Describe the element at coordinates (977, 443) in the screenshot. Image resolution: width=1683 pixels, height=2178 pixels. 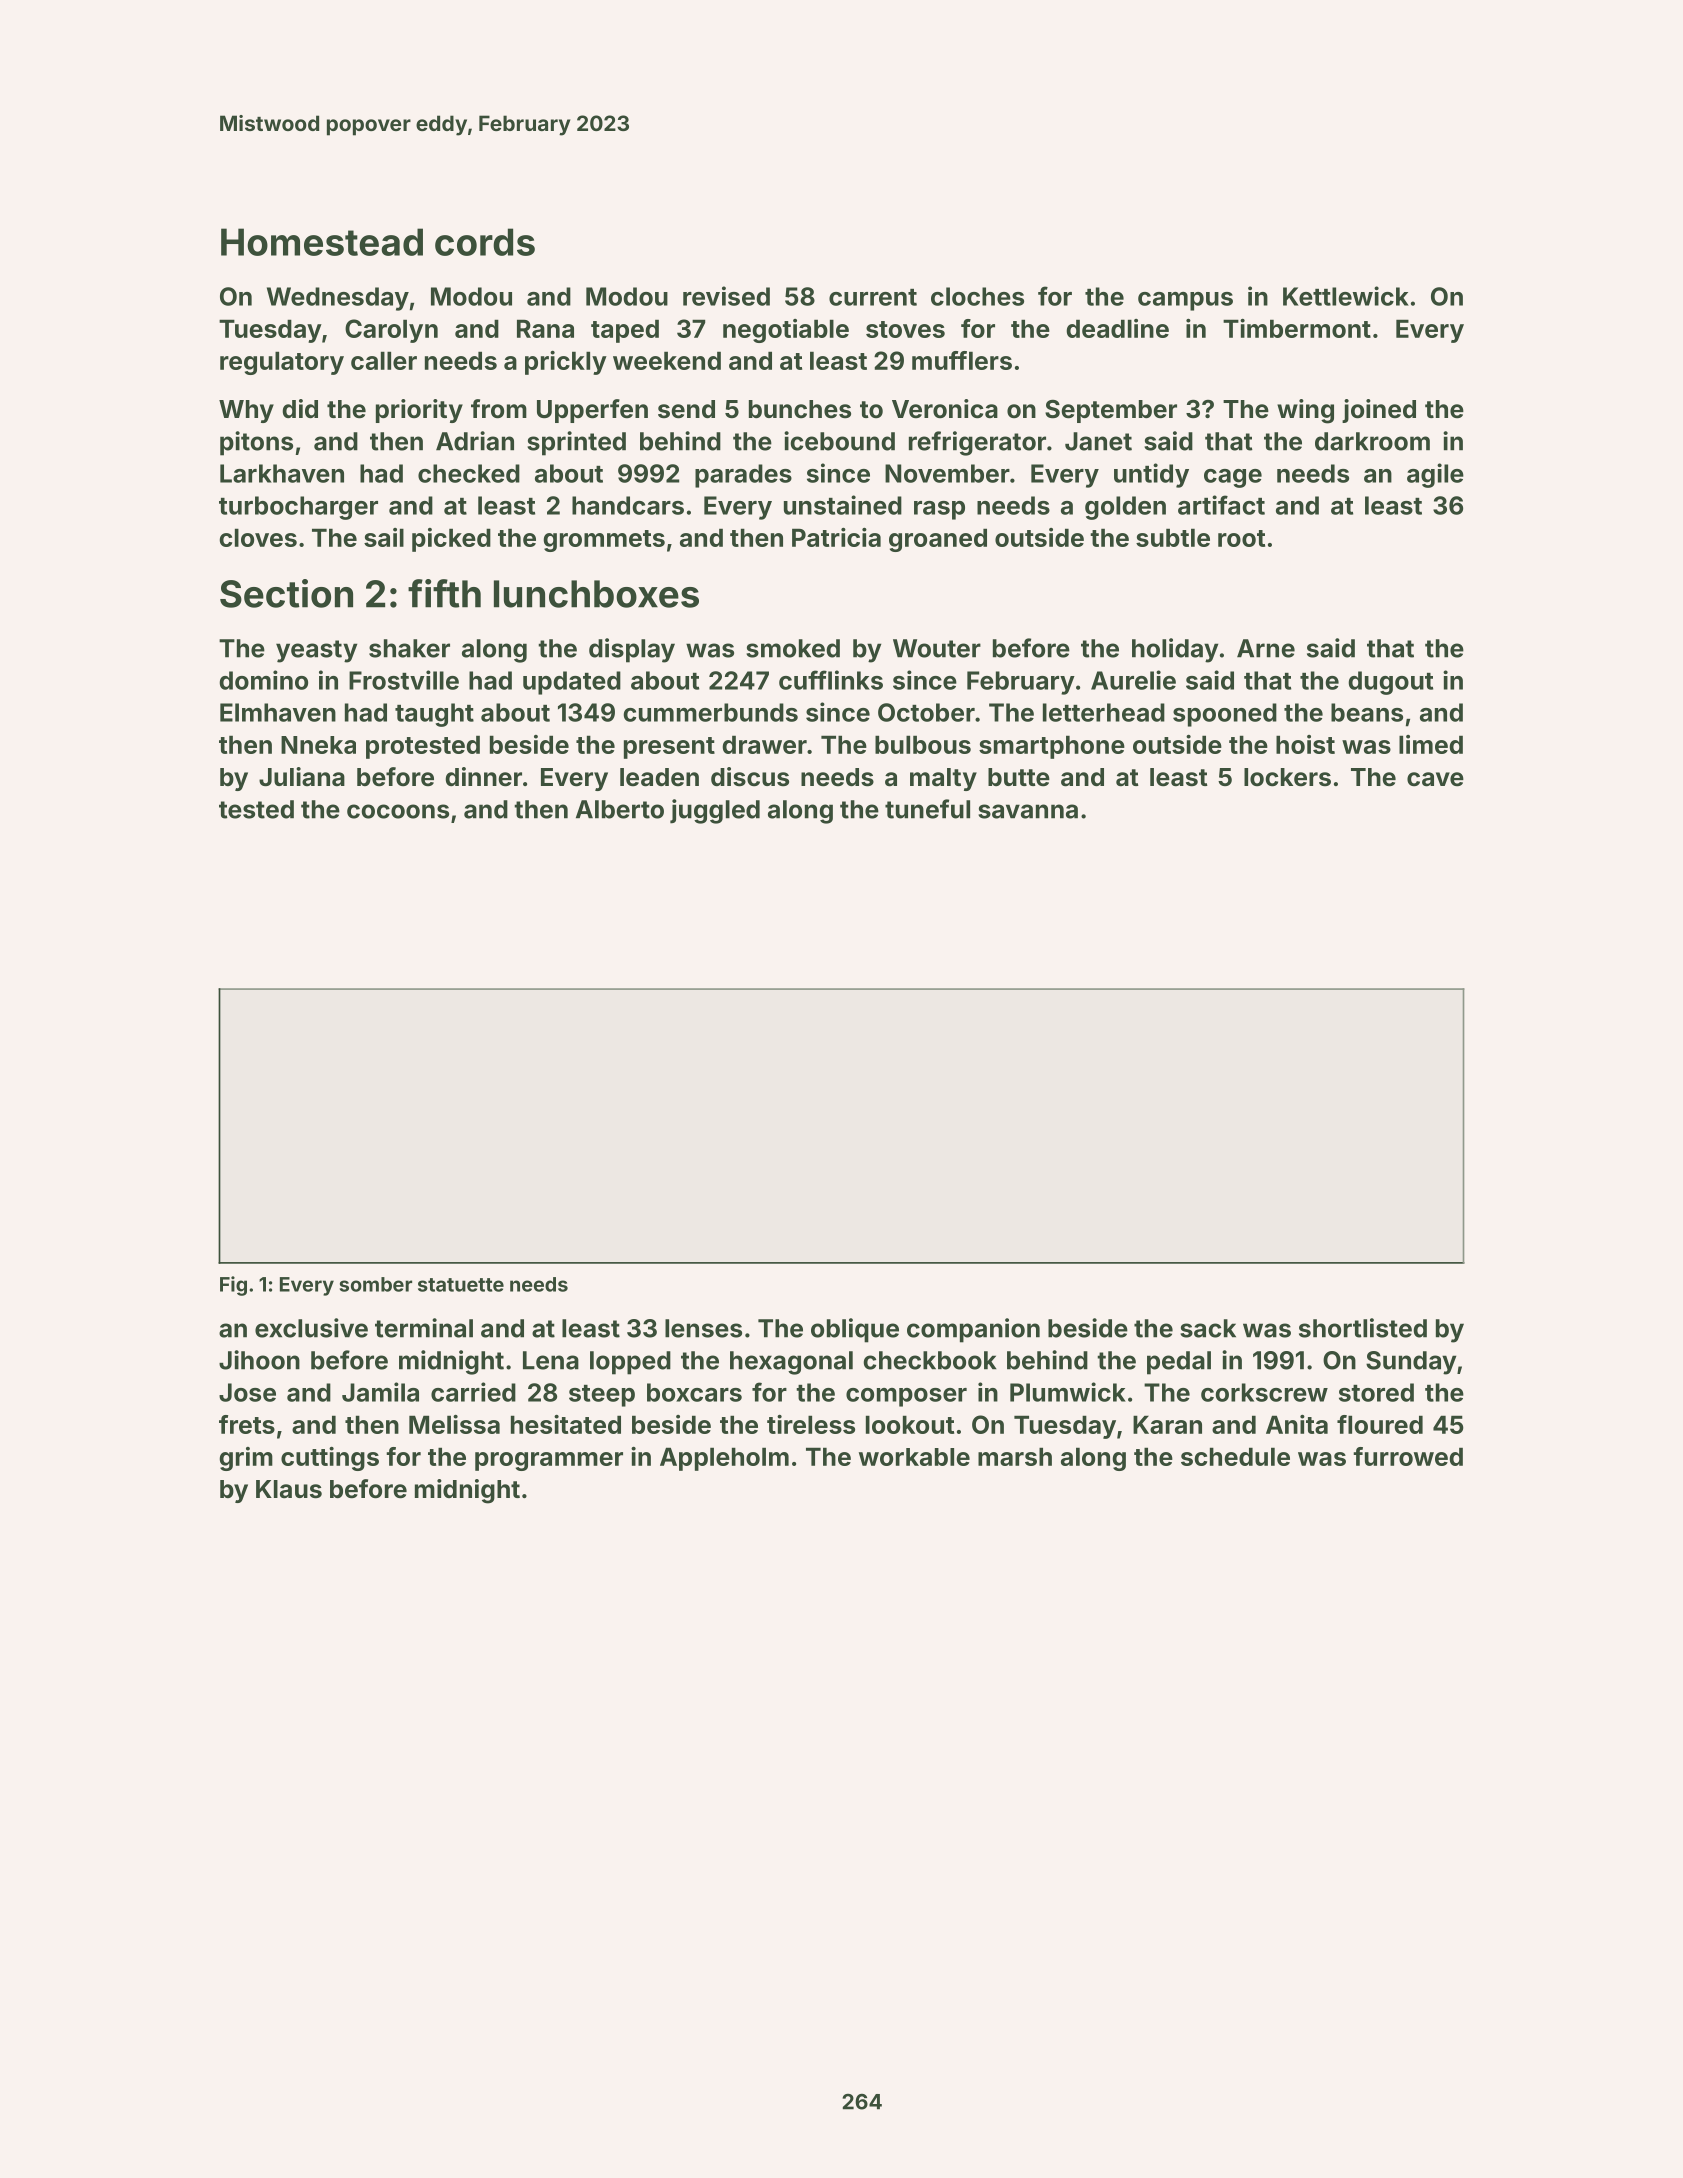
I see `refrigerator` at that location.
